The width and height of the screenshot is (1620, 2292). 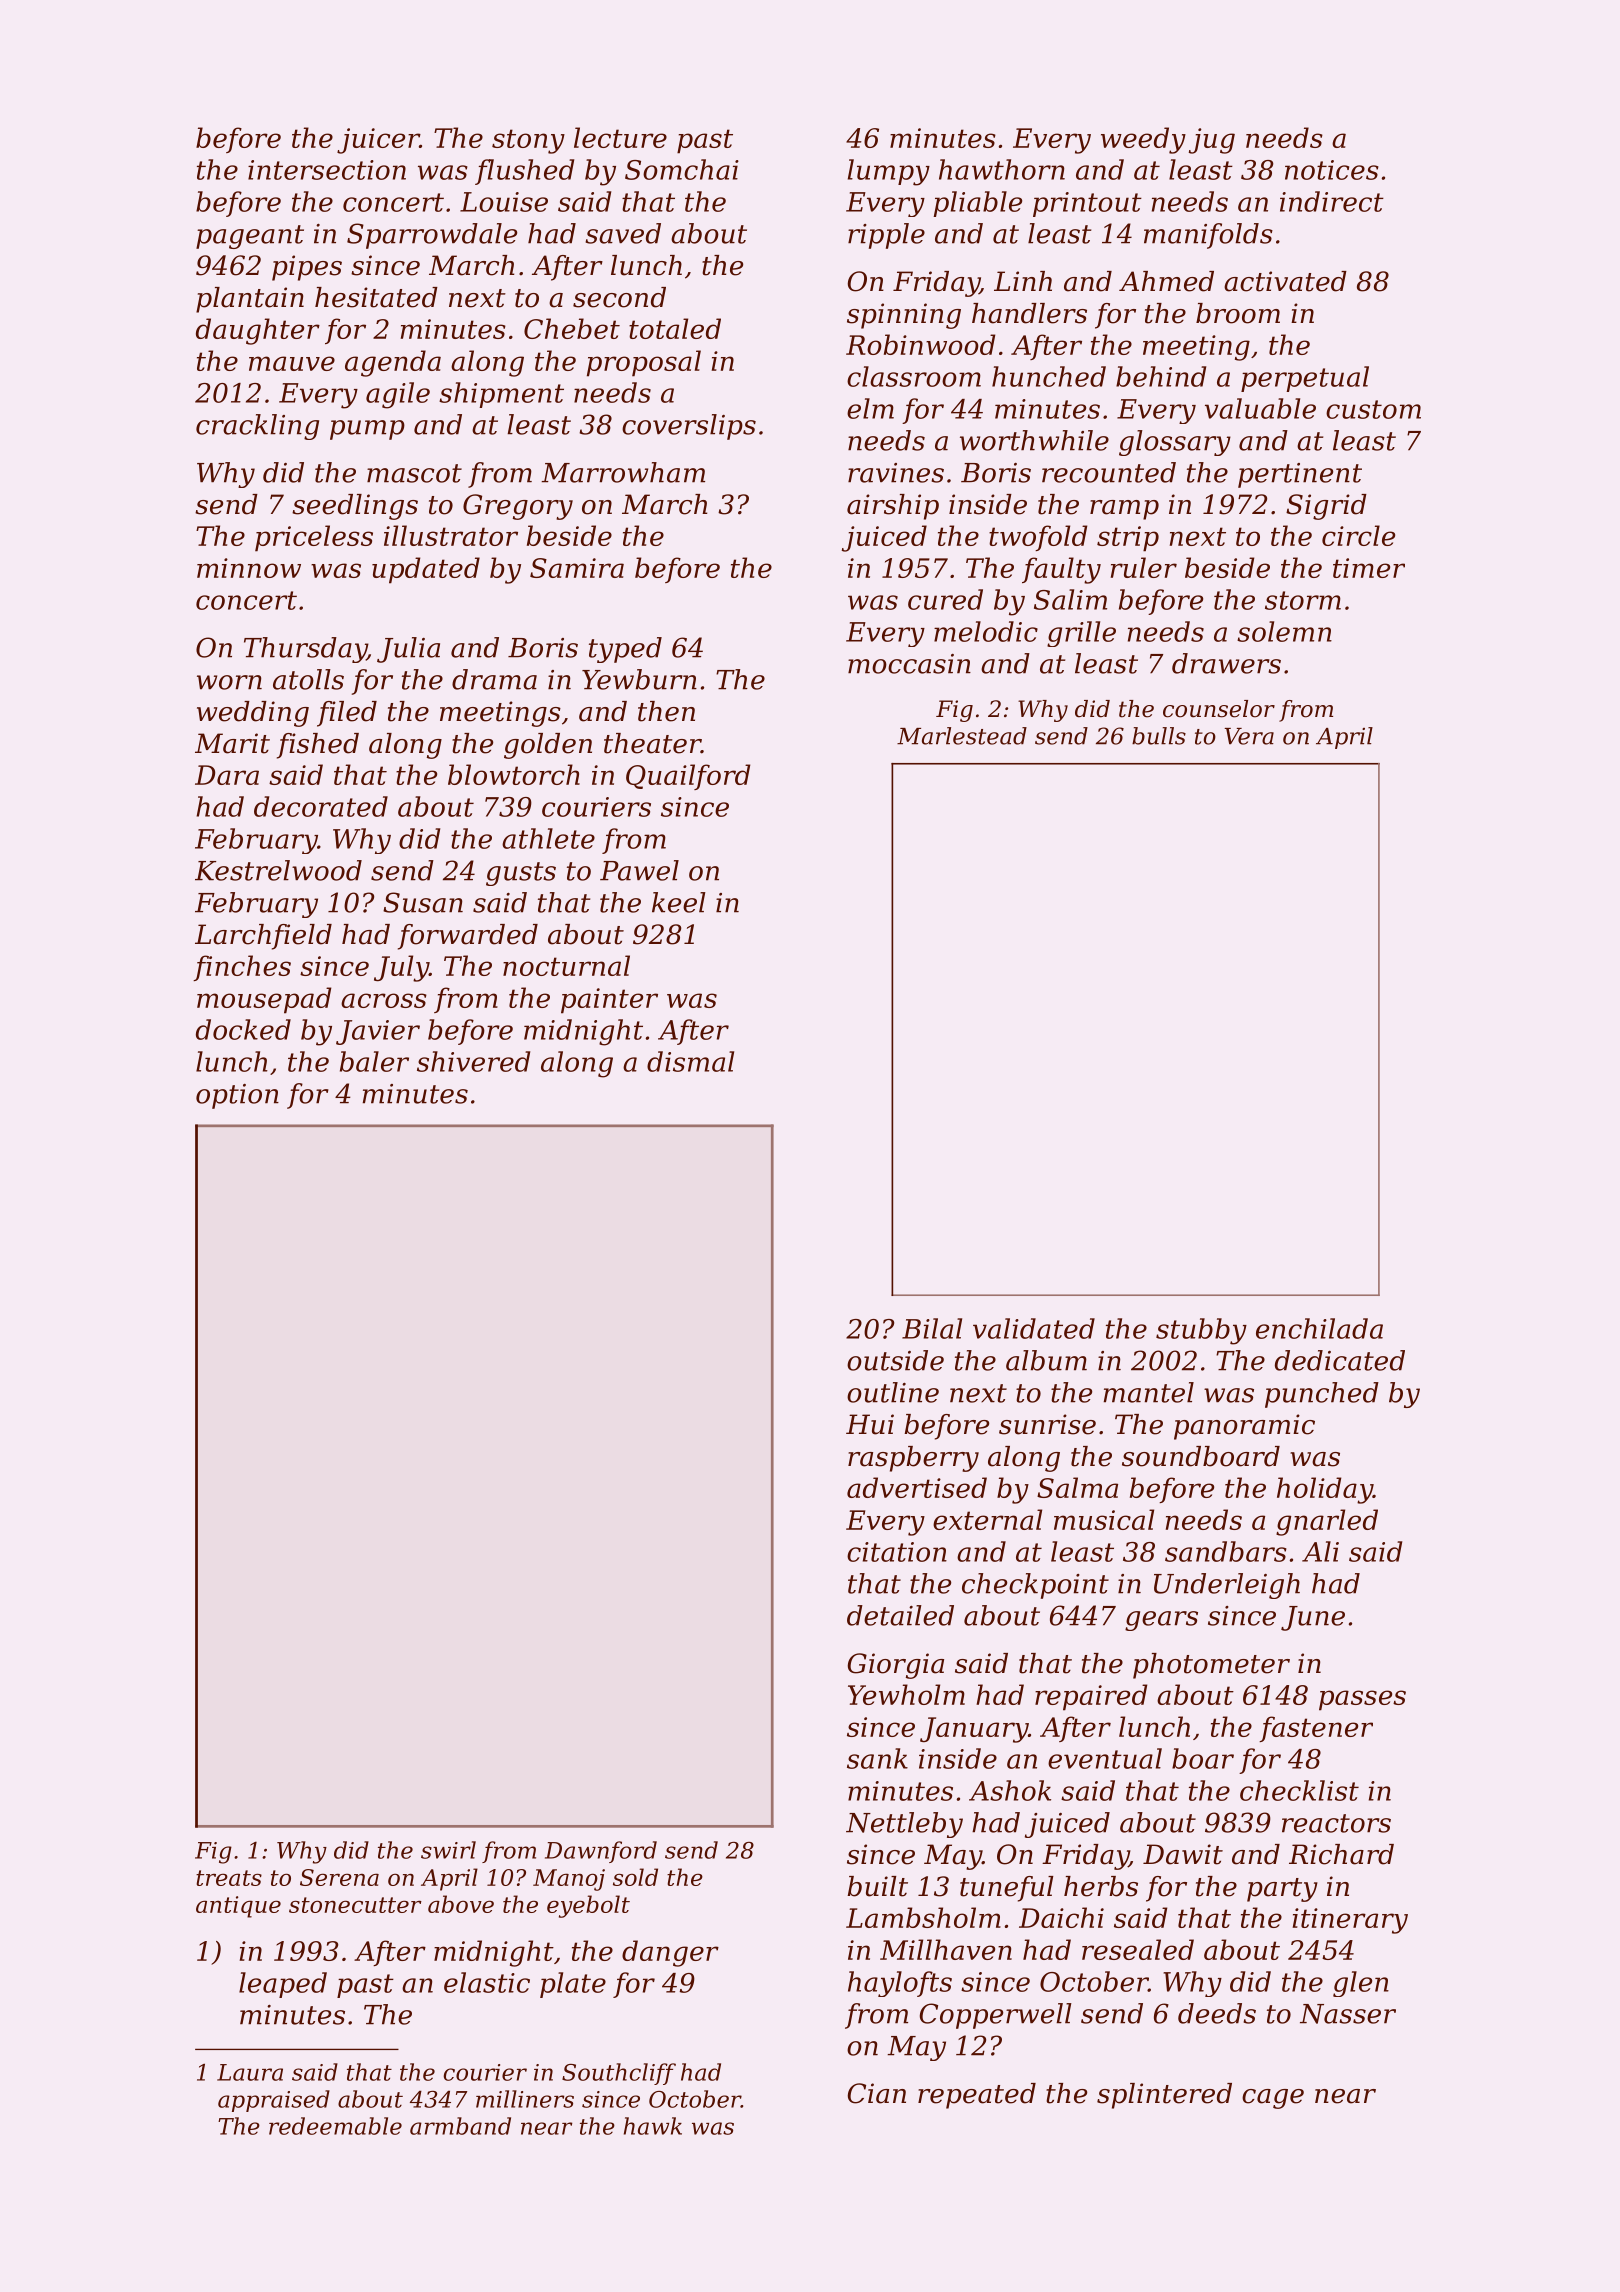 What do you see at coordinates (1319, 1328) in the screenshot?
I see `enchilada` at bounding box center [1319, 1328].
